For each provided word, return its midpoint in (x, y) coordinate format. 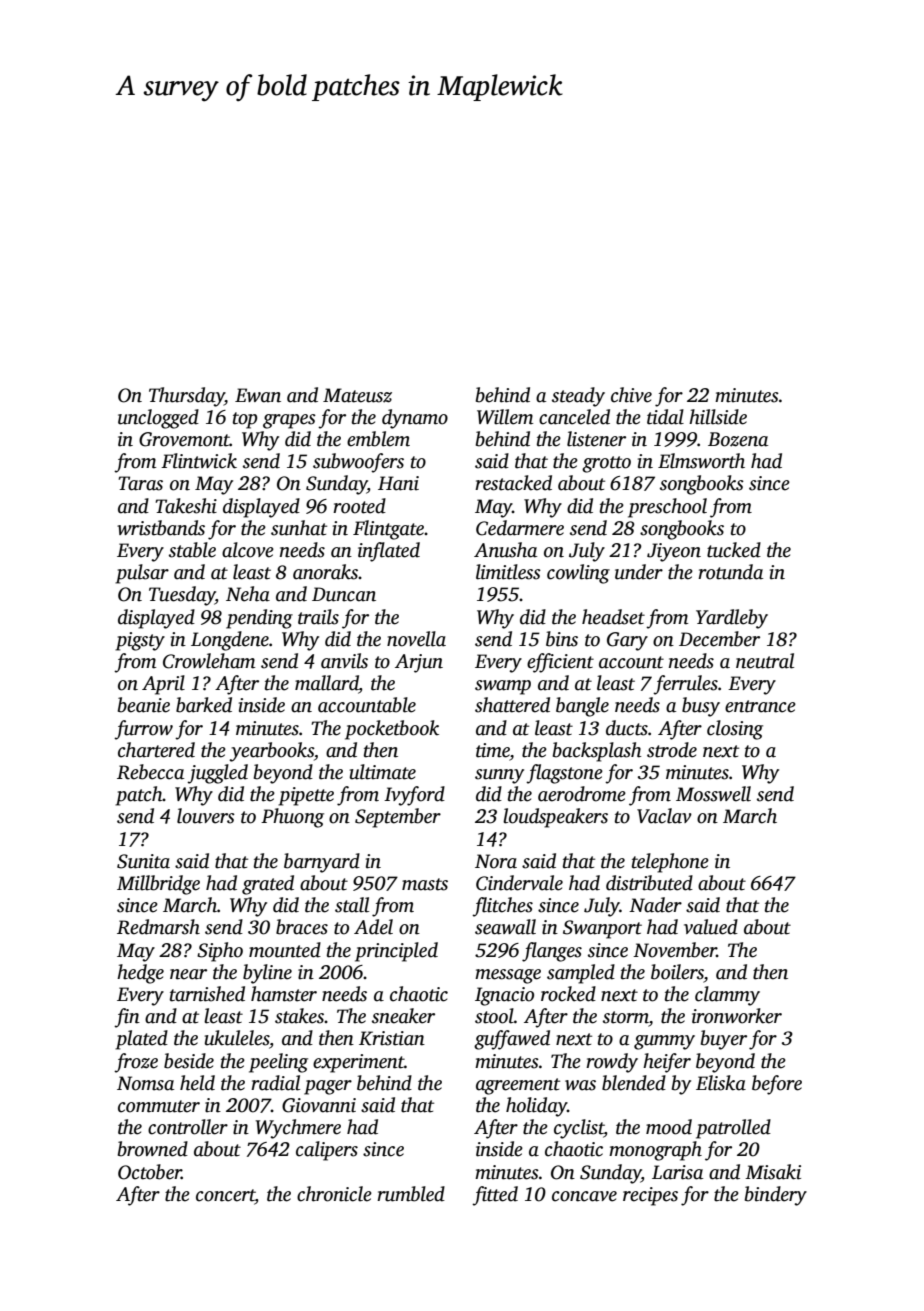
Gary (627, 641)
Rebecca (150, 772)
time (493, 750)
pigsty (140, 641)
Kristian (392, 1038)
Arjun (419, 663)
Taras (141, 483)
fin (127, 1018)
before (777, 1085)
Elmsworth (701, 461)
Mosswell (713, 794)
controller (188, 1127)
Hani (398, 483)
